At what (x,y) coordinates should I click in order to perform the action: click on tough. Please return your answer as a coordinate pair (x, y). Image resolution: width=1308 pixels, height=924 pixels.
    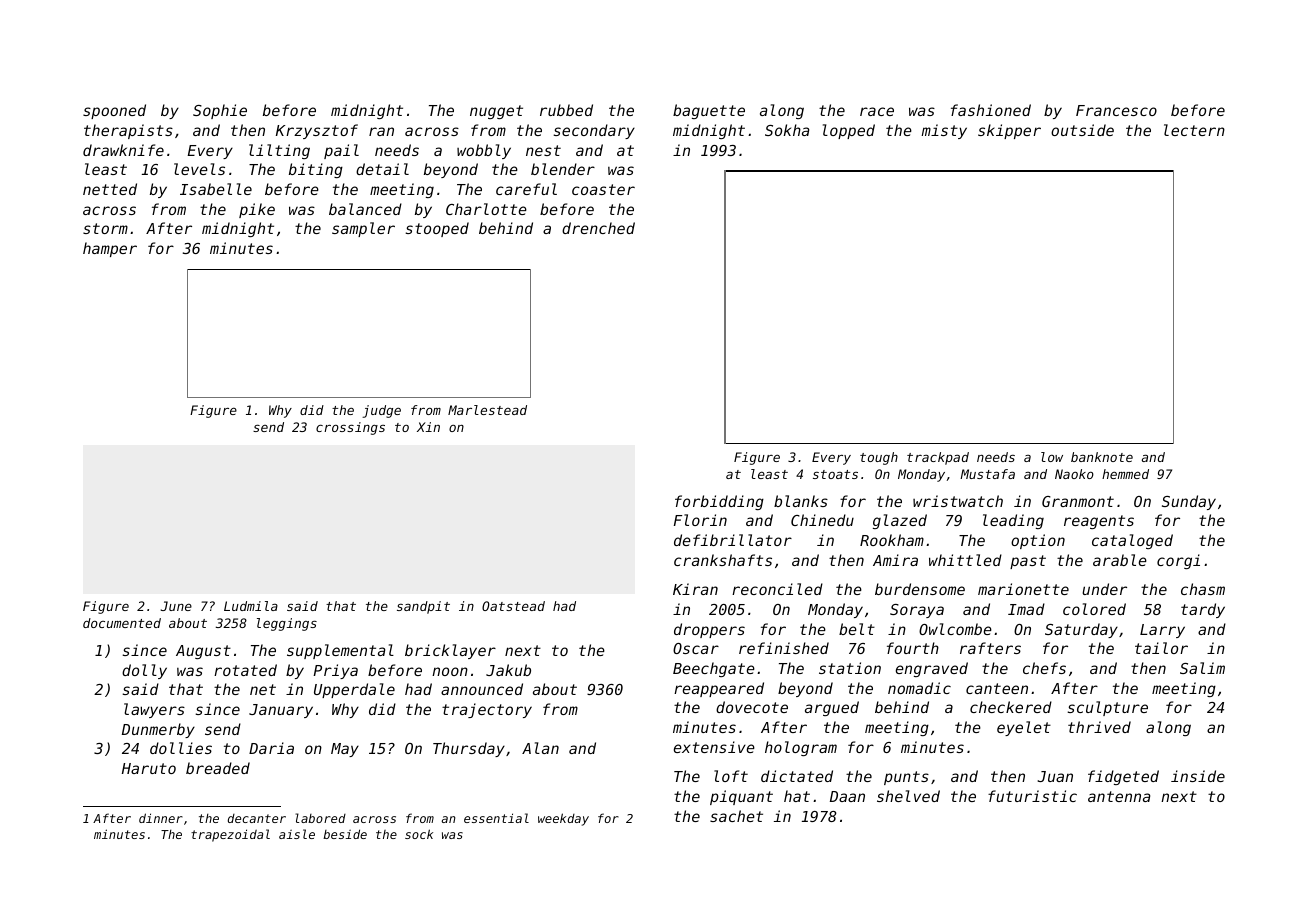
    Looking at the image, I should click on (879, 458).
